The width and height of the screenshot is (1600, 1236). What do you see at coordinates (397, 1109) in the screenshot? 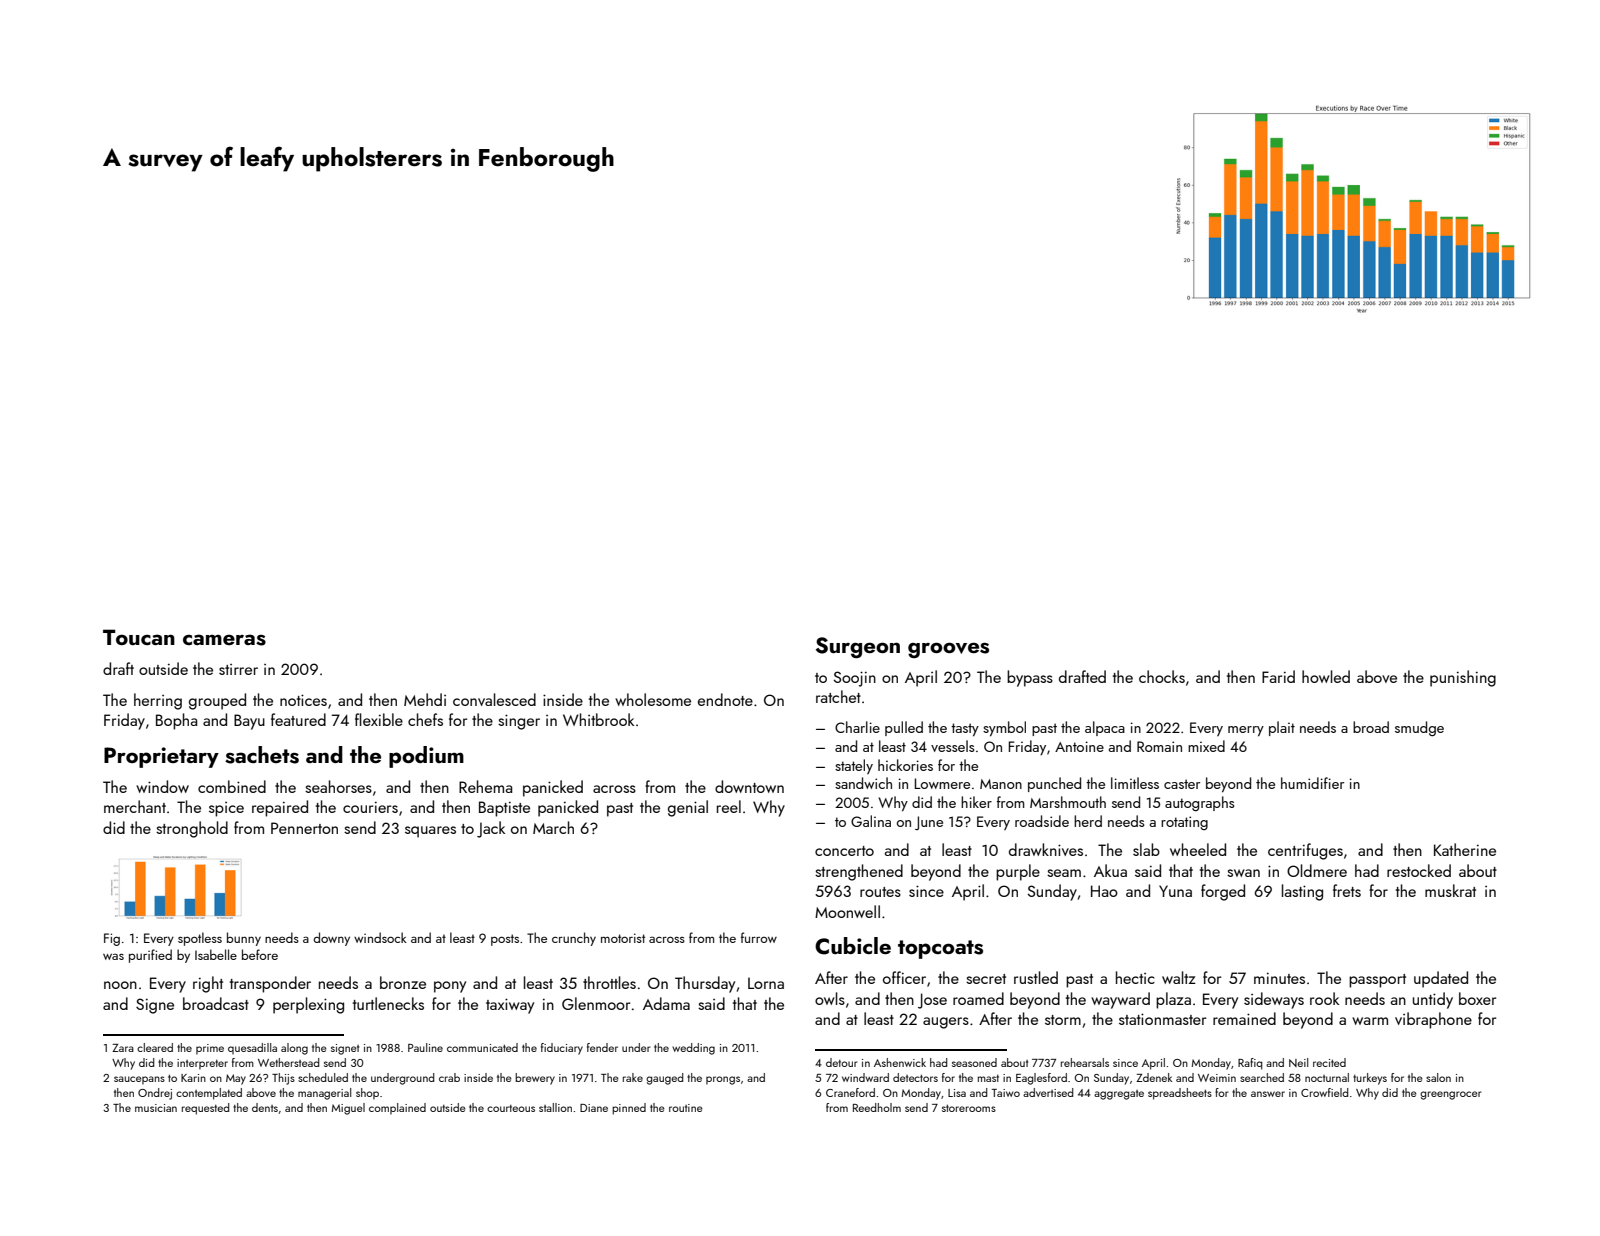
I see `complained` at bounding box center [397, 1109].
